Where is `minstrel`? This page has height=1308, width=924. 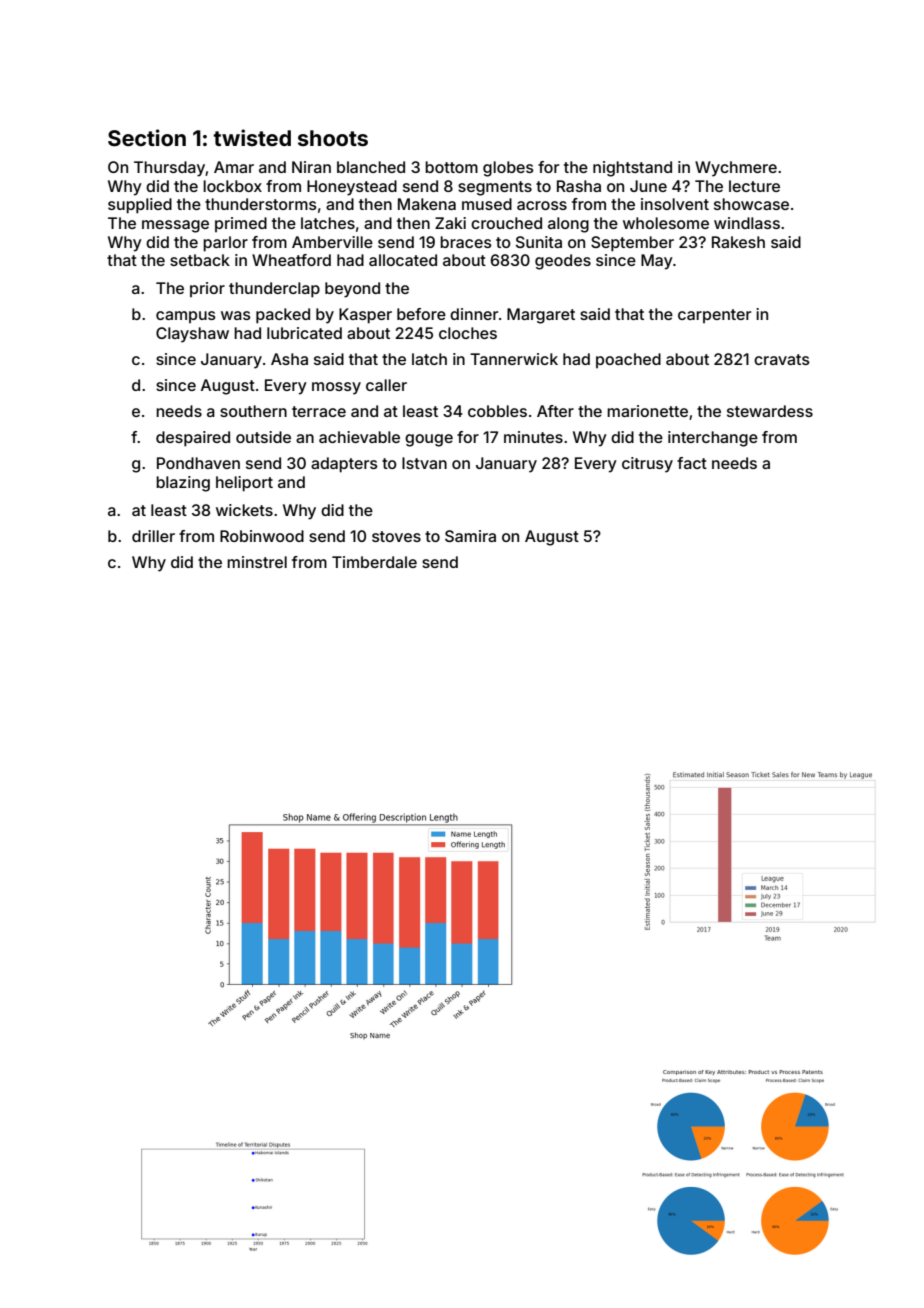
minstrel is located at coordinates (257, 562).
